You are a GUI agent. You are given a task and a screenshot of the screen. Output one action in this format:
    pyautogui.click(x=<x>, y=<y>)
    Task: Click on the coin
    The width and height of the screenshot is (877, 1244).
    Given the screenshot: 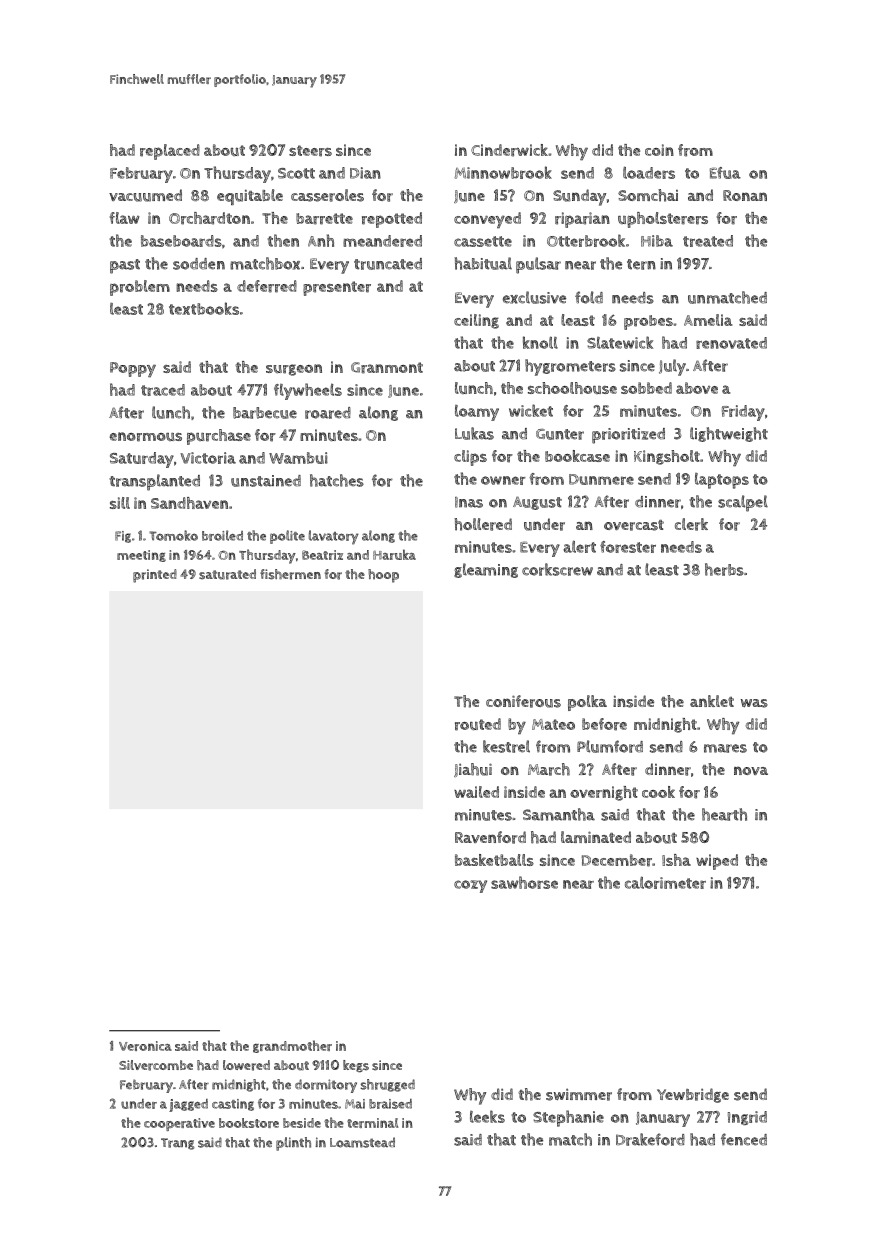 What is the action you would take?
    pyautogui.click(x=659, y=150)
